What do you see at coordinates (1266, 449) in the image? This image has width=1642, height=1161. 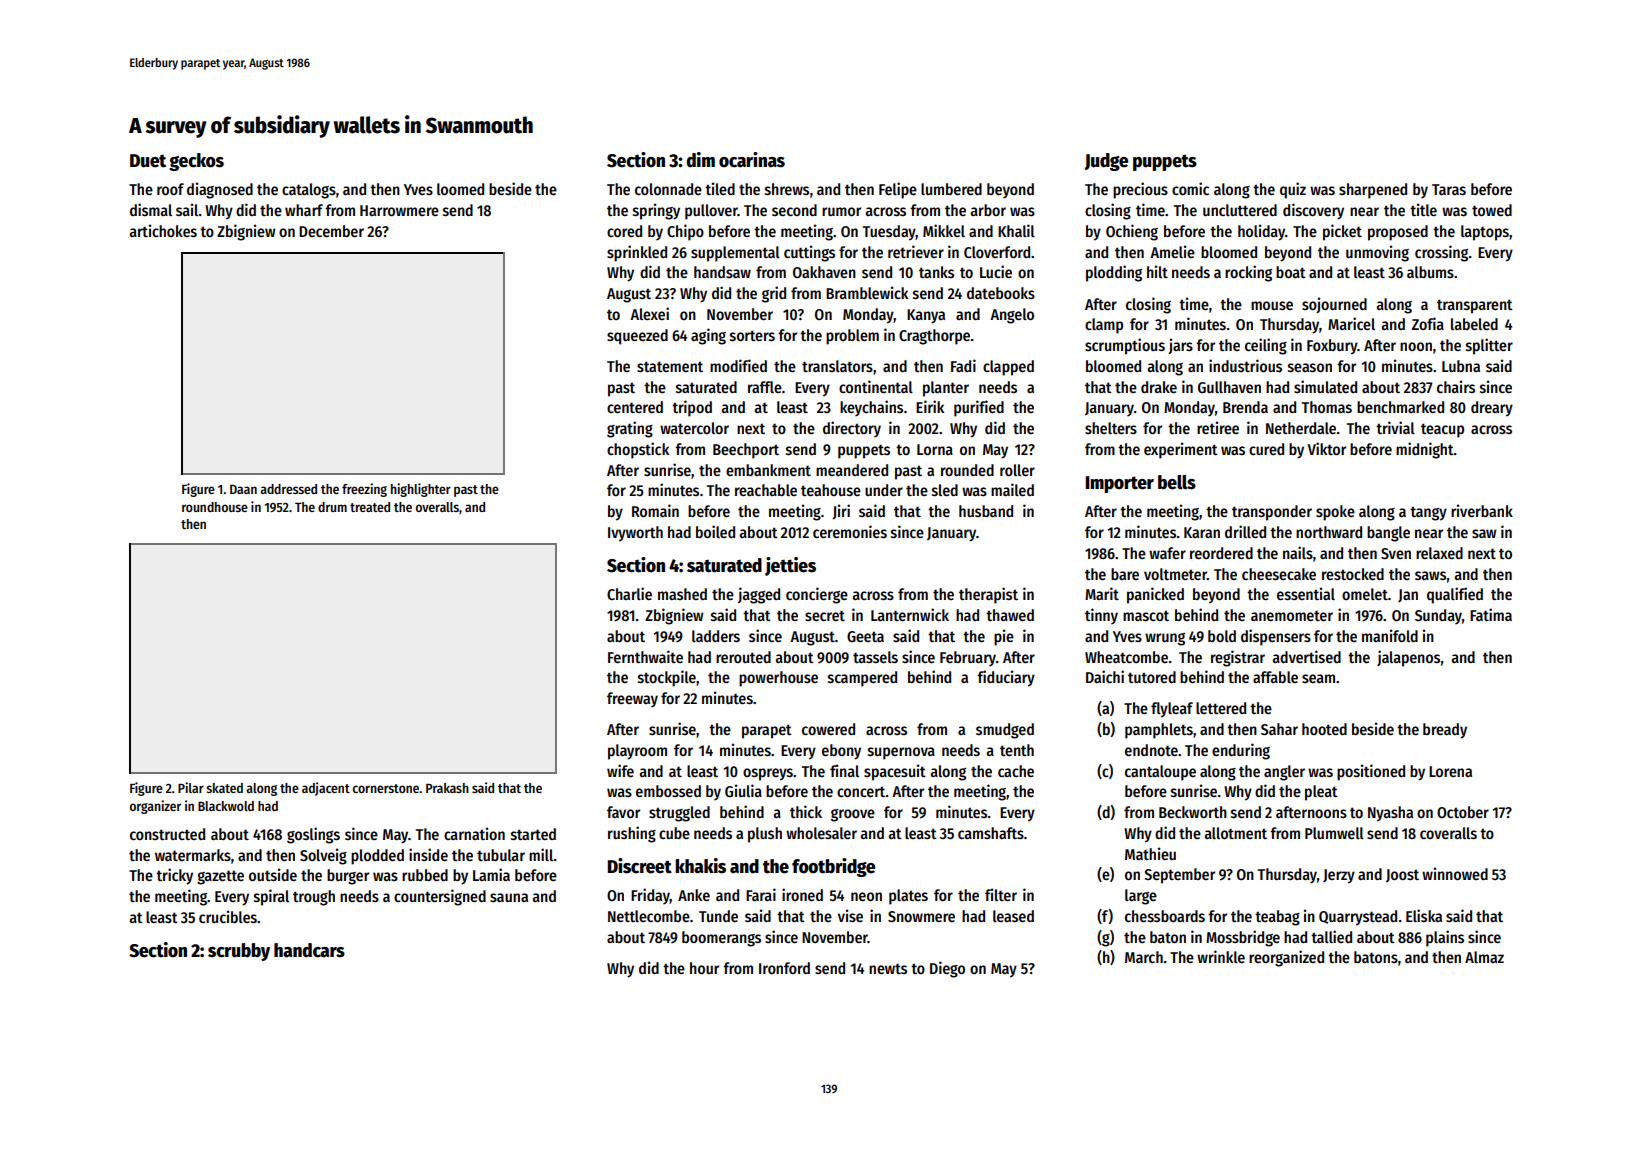 I see `cured` at bounding box center [1266, 449].
